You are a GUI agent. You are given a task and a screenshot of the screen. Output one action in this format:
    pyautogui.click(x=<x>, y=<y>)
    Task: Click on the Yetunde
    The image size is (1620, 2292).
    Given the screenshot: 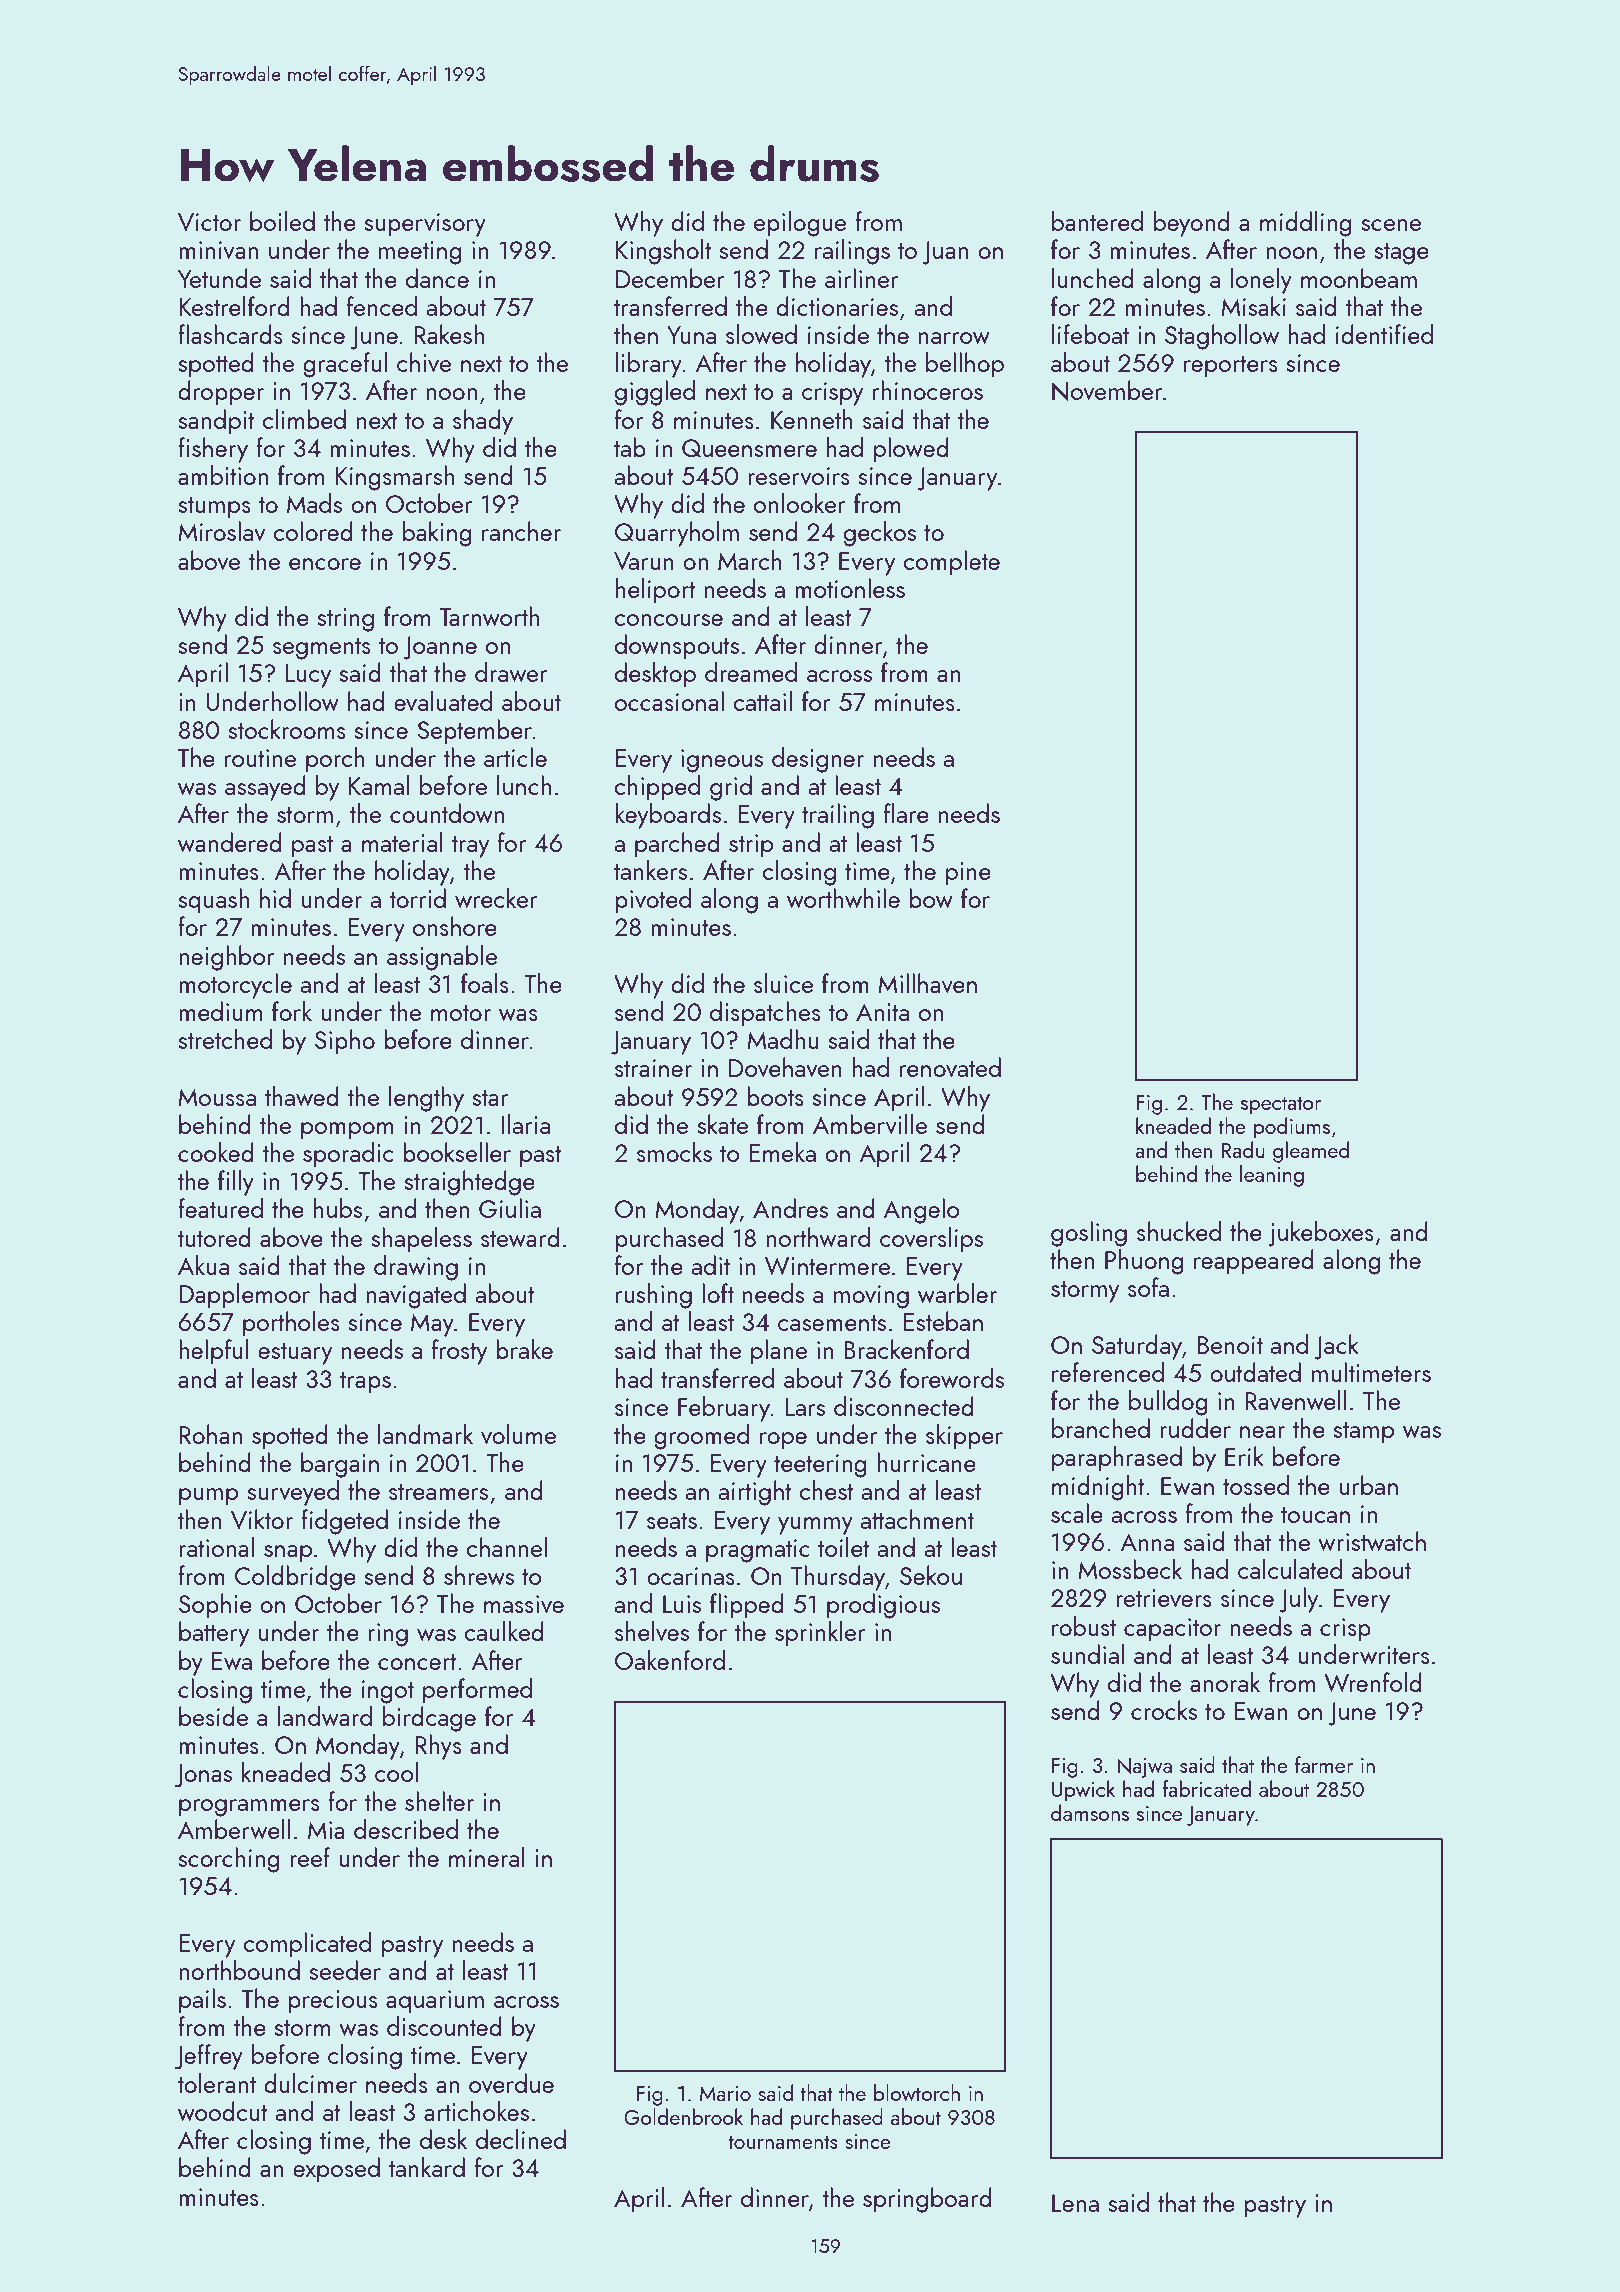 What is the action you would take?
    pyautogui.click(x=219, y=278)
